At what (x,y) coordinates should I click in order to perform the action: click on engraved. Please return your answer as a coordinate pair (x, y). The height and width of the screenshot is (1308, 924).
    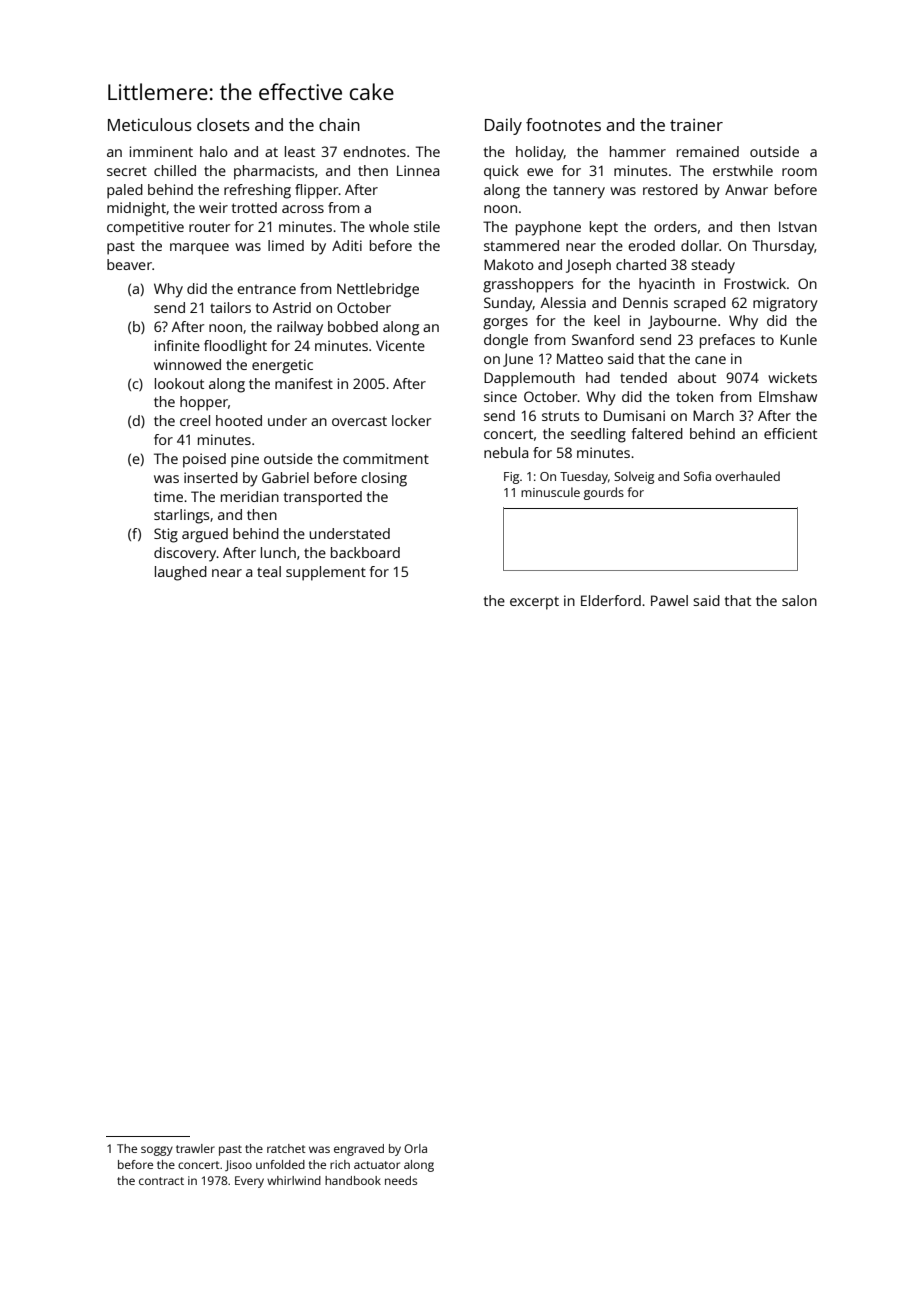
    Looking at the image, I should click on (359, 1150).
